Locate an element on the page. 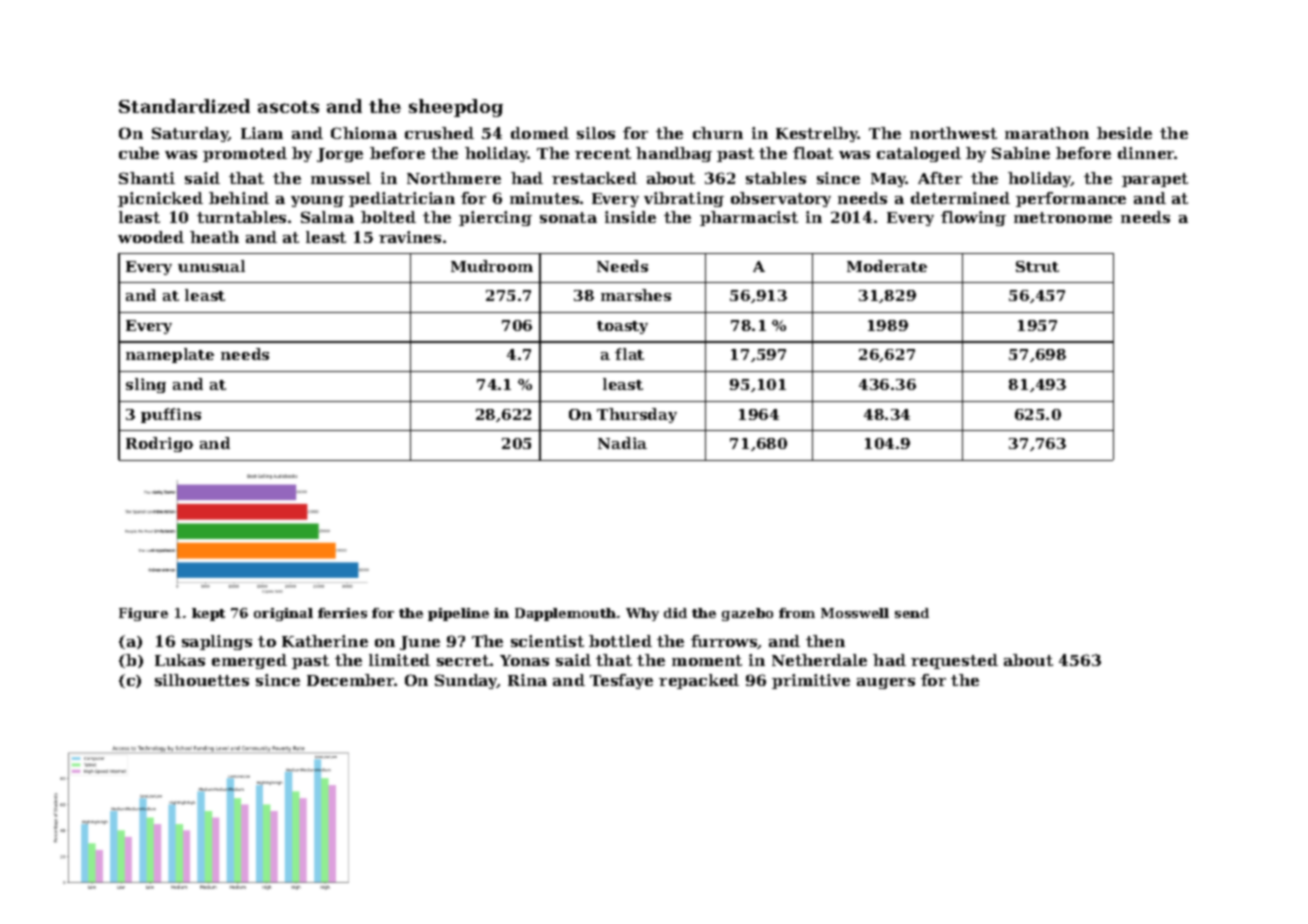 This image has width=1308, height=924. restacked is located at coordinates (594, 178).
